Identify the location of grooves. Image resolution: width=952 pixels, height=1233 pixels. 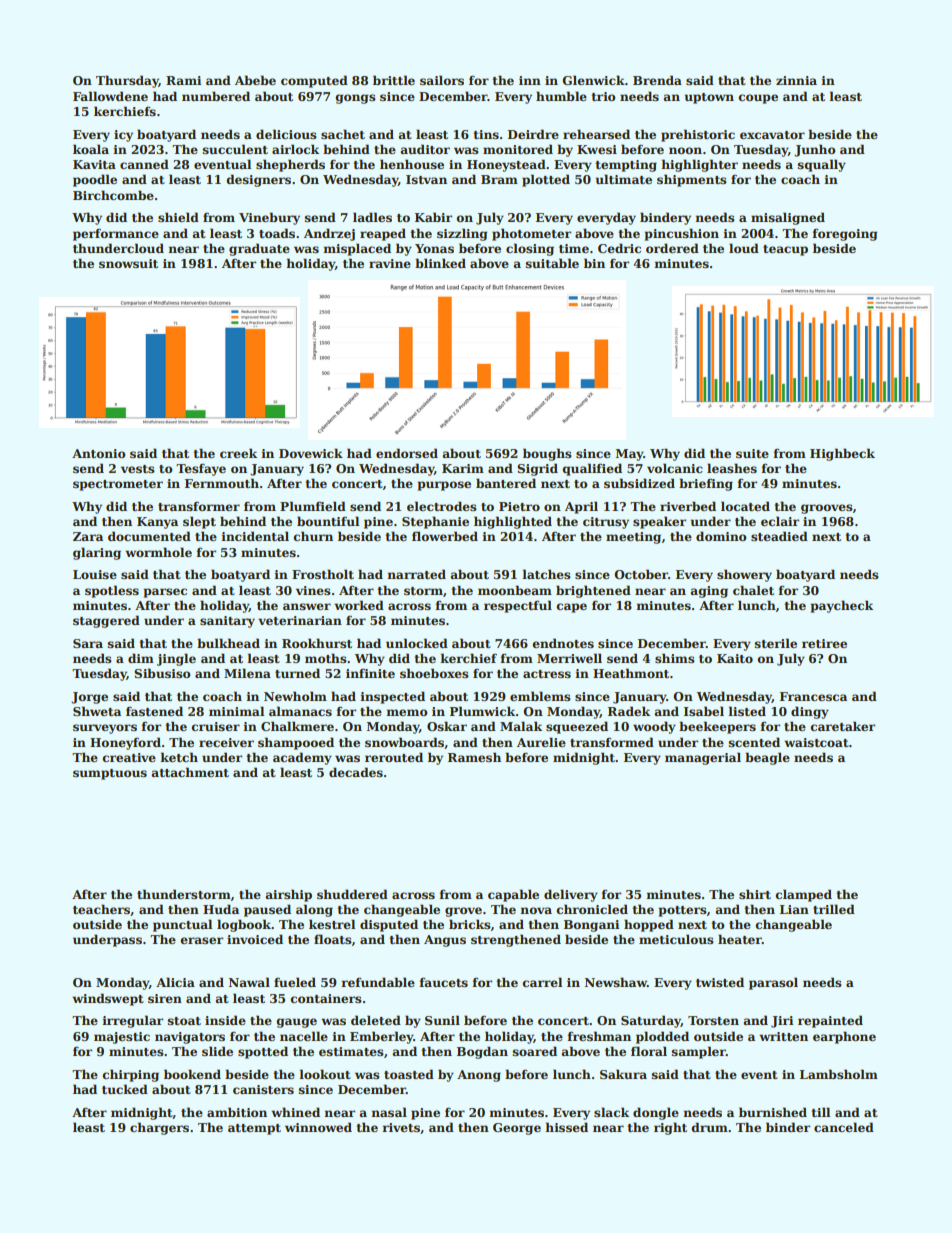
(827, 509).
